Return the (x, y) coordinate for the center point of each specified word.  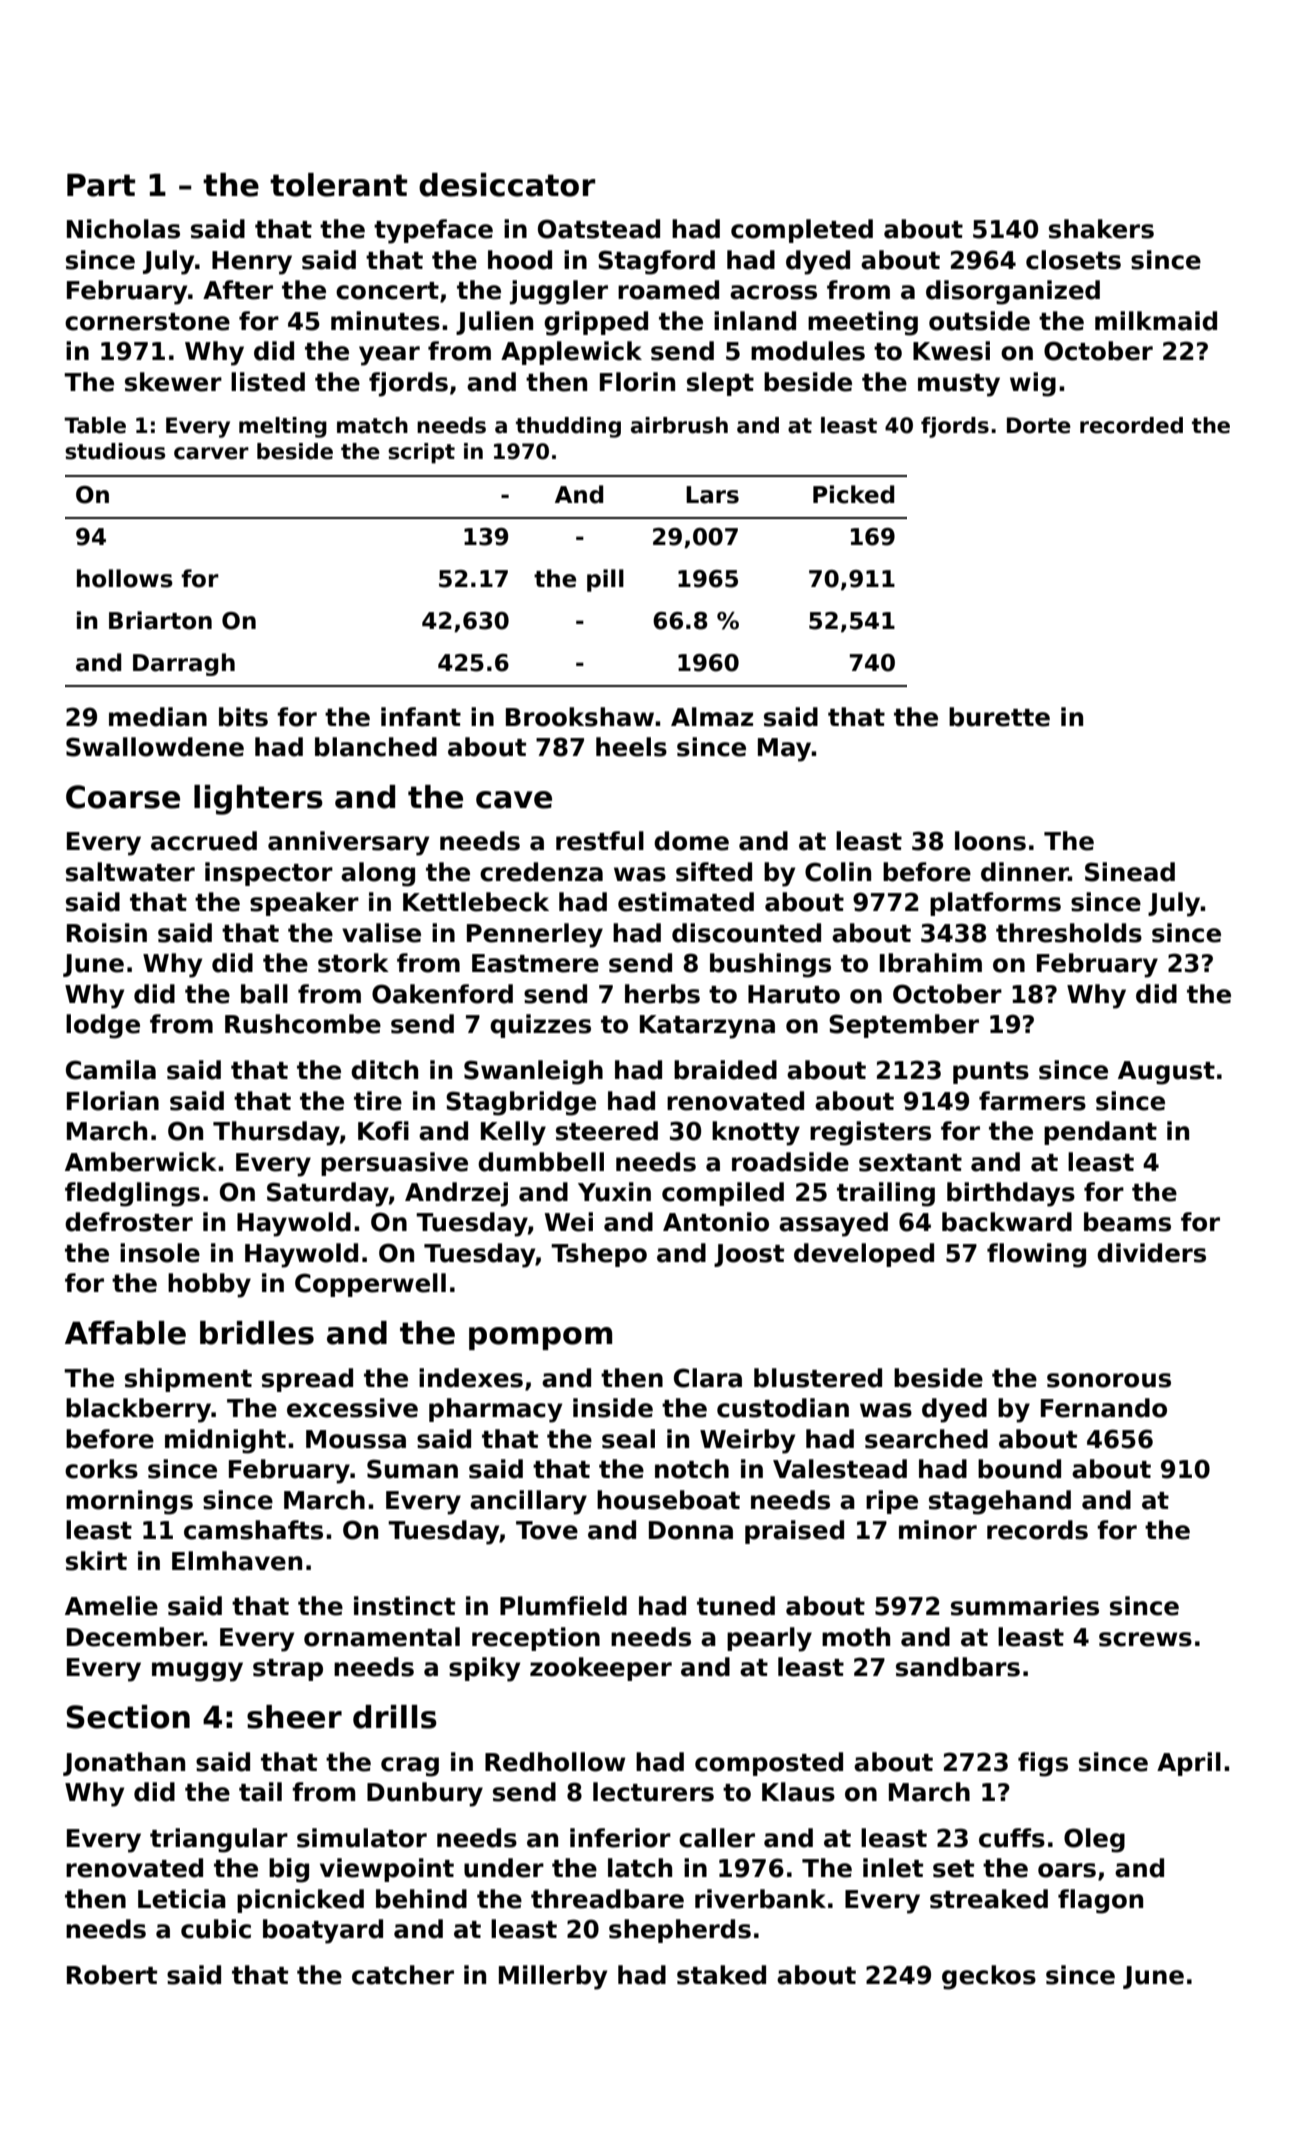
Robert (112, 1975)
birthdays (1011, 1194)
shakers (1101, 229)
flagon (1100, 1901)
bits (243, 717)
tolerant (338, 185)
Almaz (712, 717)
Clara (708, 1378)
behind (421, 1899)
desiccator (507, 185)
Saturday (328, 1194)
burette (999, 717)
